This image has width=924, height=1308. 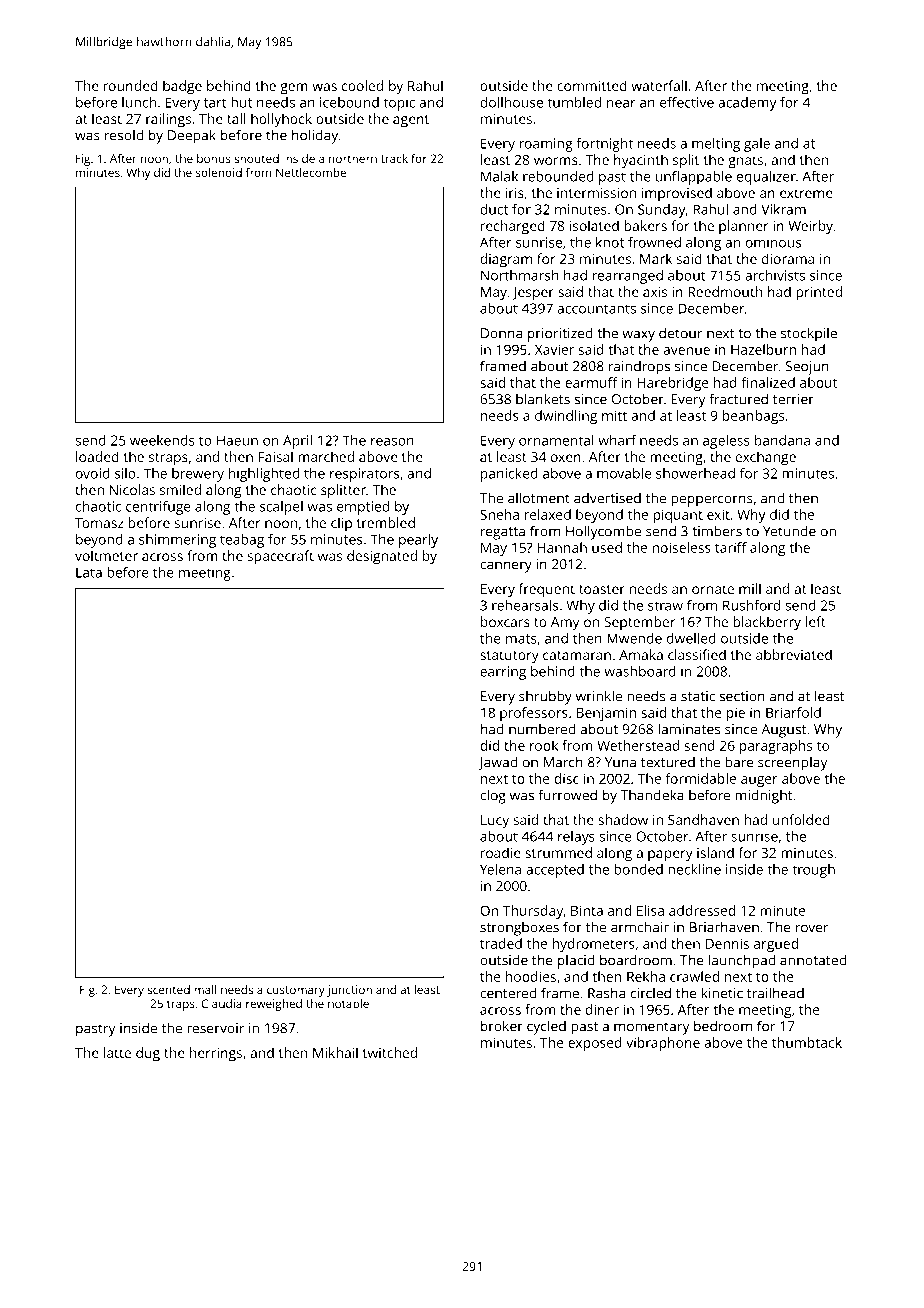 What do you see at coordinates (533, 294) in the image?
I see `Jesper` at bounding box center [533, 294].
